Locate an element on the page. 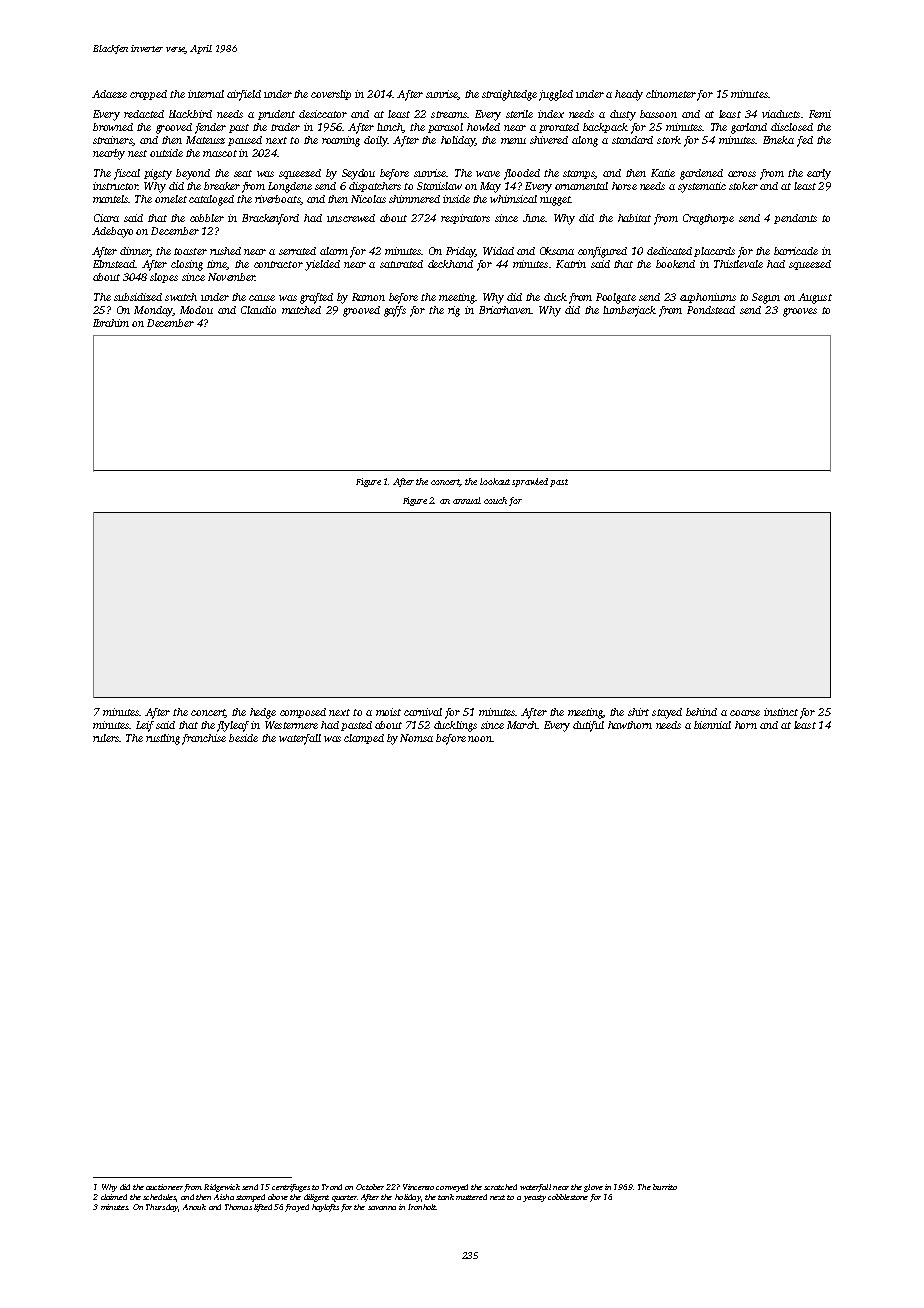 Image resolution: width=924 pixels, height=1308 pixels. viaducts is located at coordinates (781, 114).
